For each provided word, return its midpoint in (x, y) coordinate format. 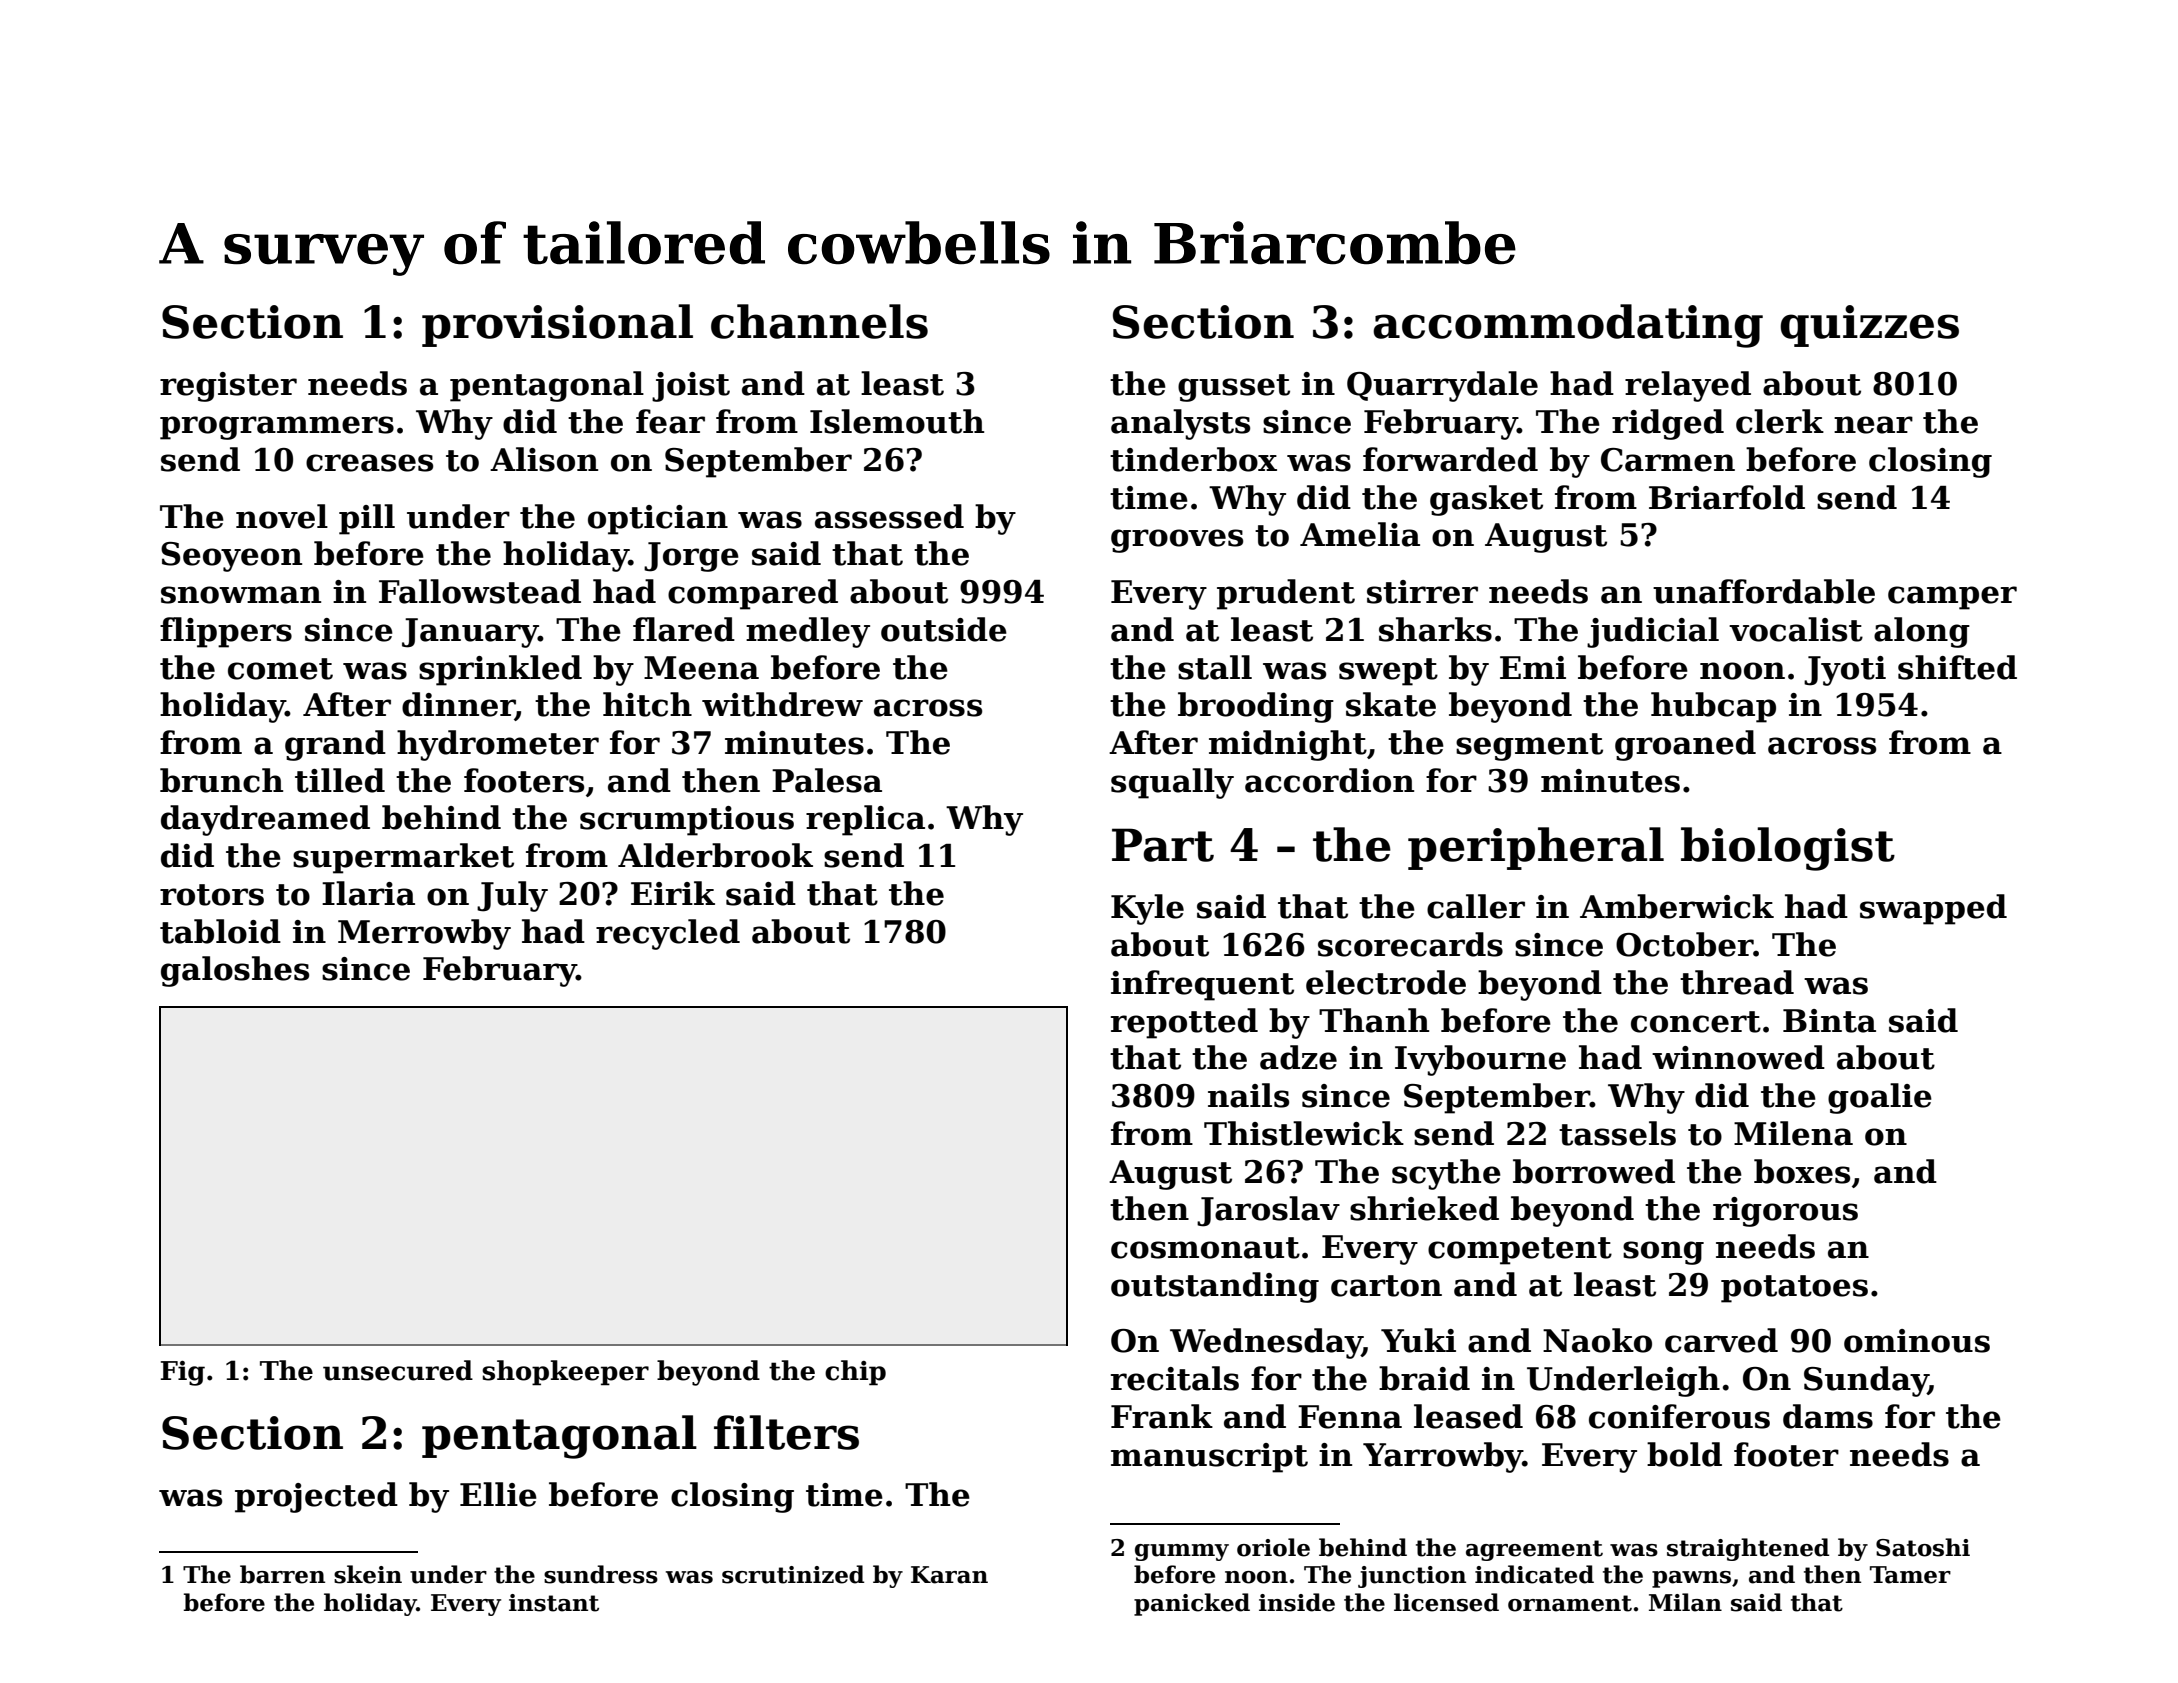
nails (1248, 1095)
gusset (1234, 388)
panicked (1192, 1604)
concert (1696, 1022)
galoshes (235, 971)
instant (554, 1603)
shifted (1957, 667)
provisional (557, 325)
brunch (221, 780)
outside (944, 629)
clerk (1780, 421)
